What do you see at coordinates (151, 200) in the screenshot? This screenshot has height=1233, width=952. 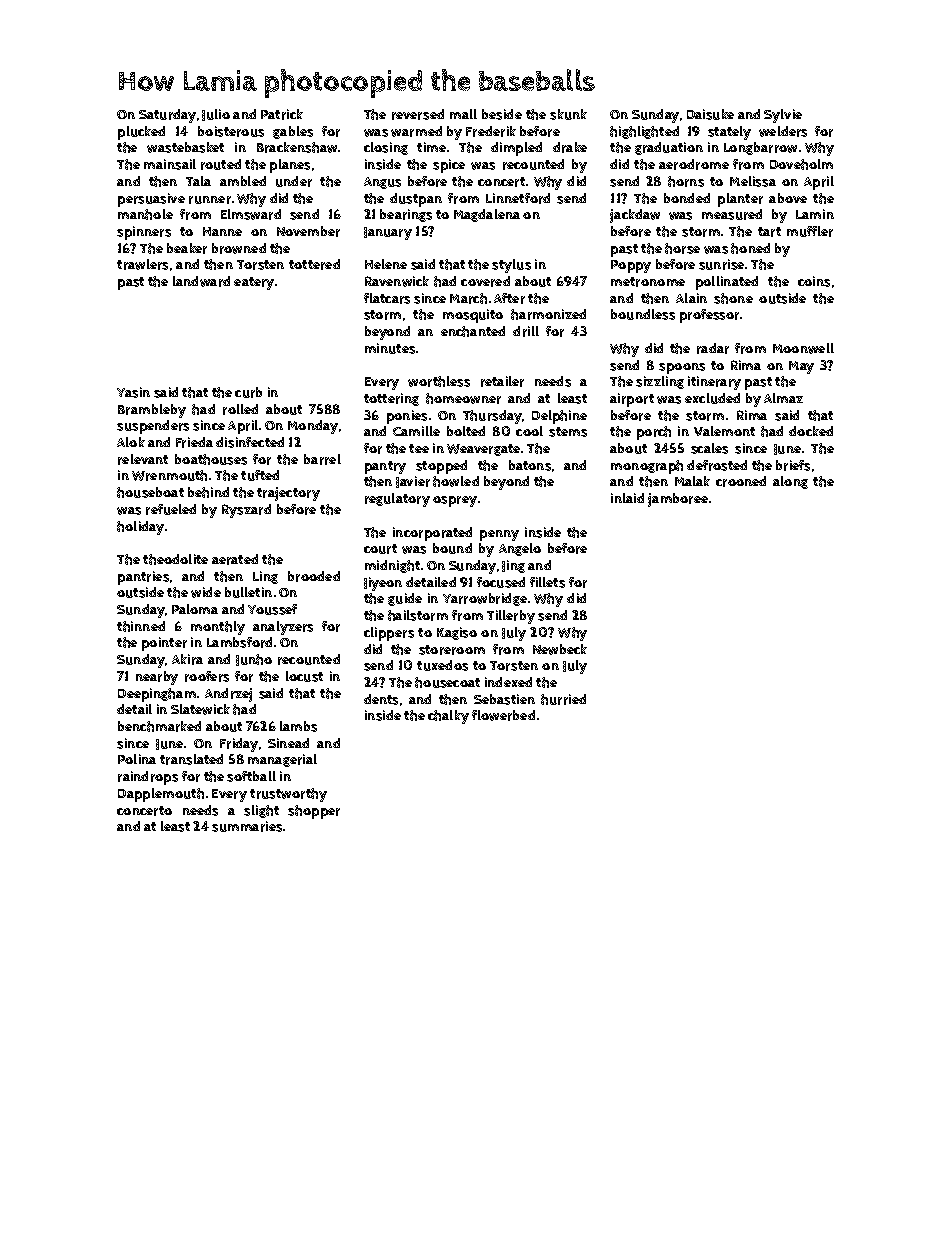 I see `persuasive` at bounding box center [151, 200].
